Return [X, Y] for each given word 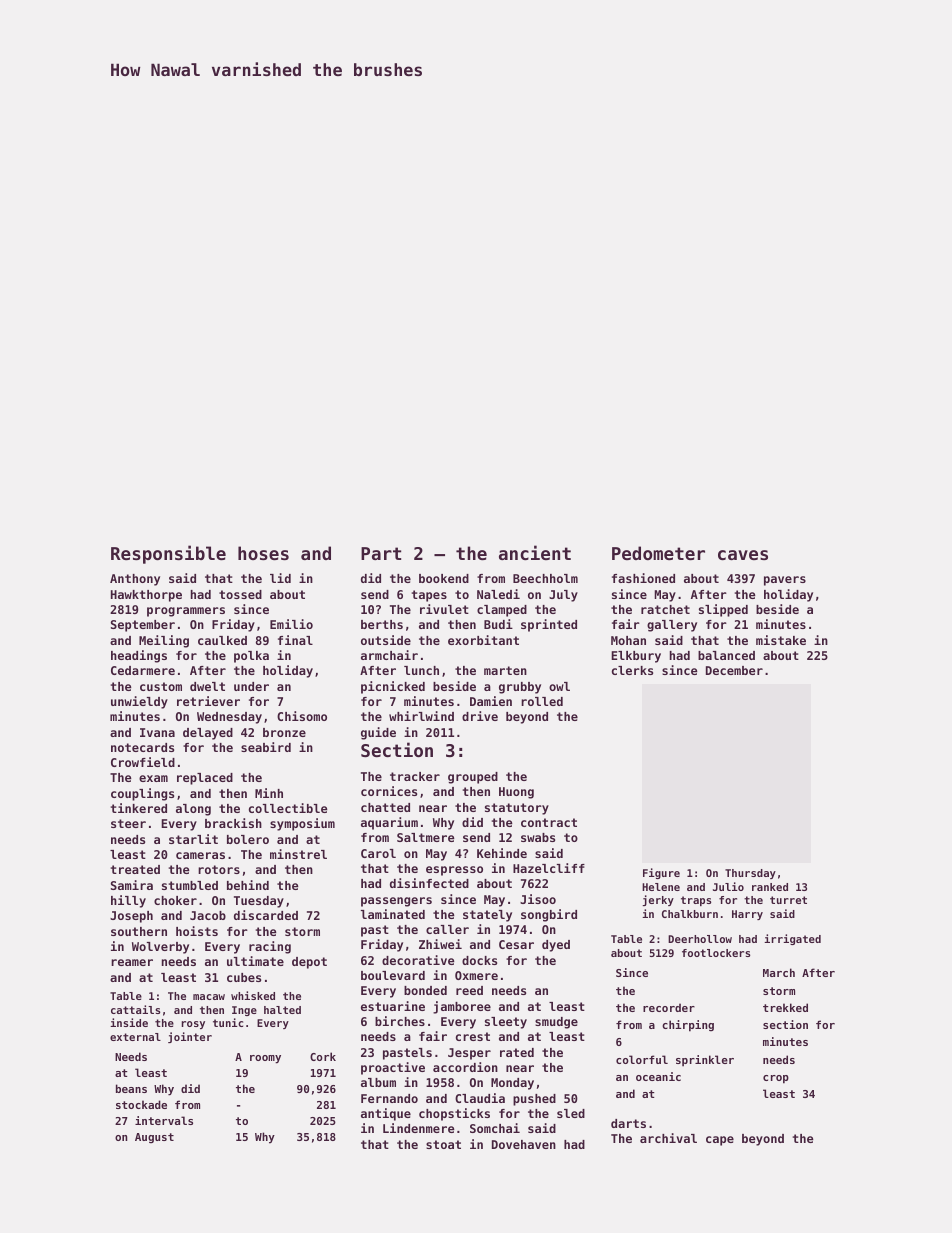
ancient [535, 552]
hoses [263, 553]
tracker [415, 776]
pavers [785, 581]
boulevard [393, 975]
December [734, 670]
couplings [142, 794]
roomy [265, 1059]
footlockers [716, 953]
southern [139, 931]
